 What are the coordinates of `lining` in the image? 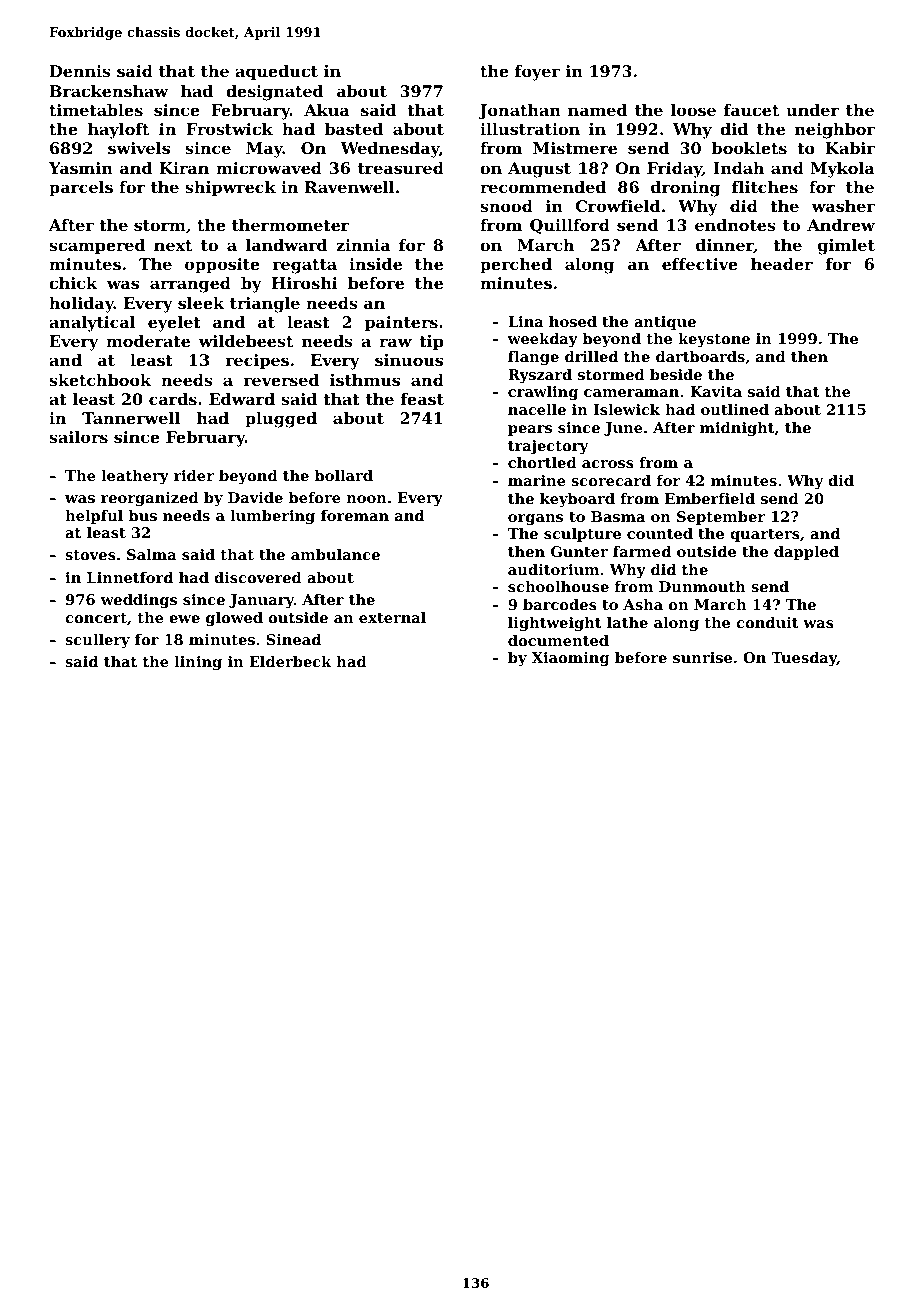 It's located at (198, 663).
